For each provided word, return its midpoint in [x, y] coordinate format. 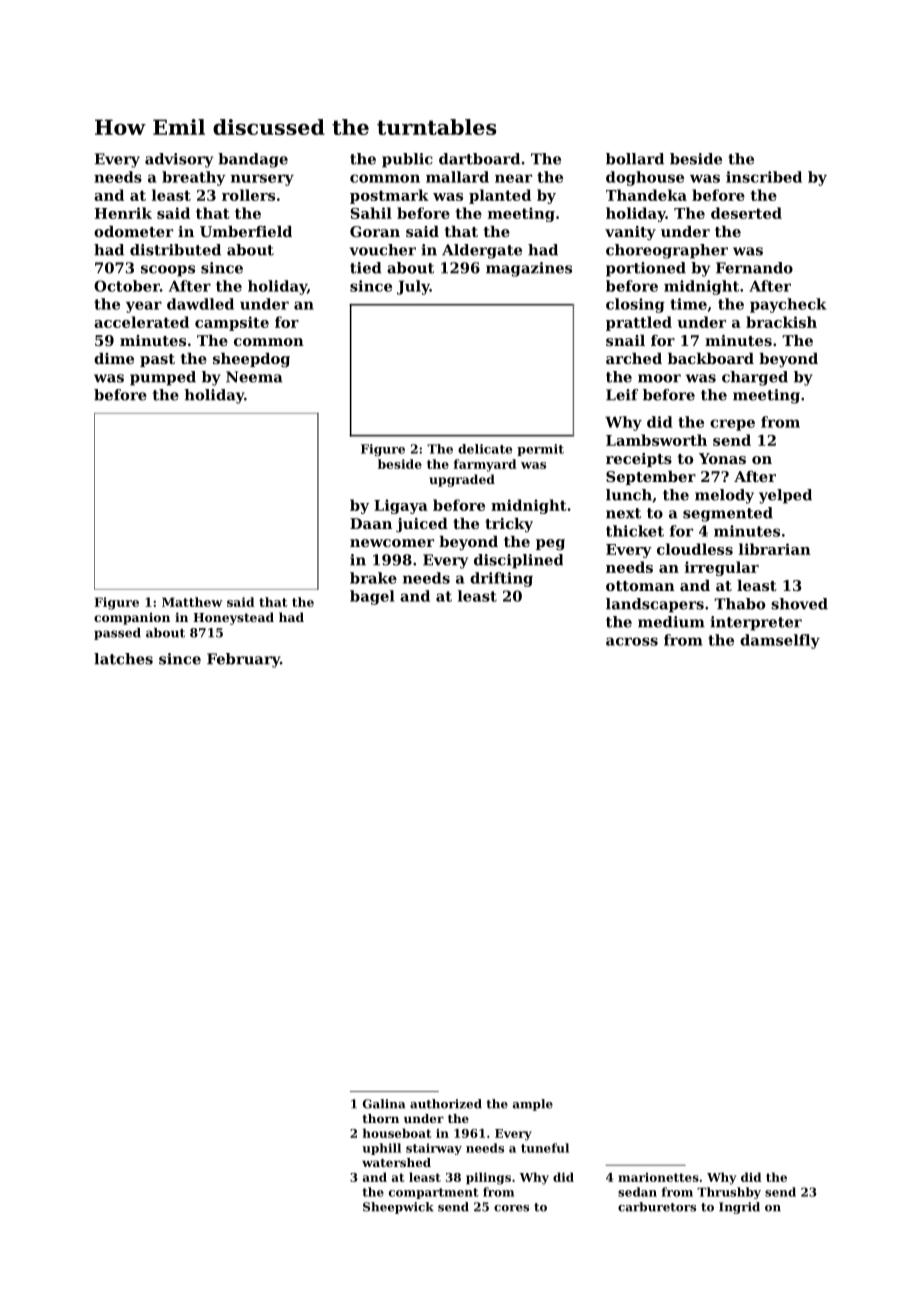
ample [533, 1105]
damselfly [780, 641]
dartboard [479, 159]
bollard [635, 159]
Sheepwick [398, 1208]
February [243, 660]
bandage [253, 160]
